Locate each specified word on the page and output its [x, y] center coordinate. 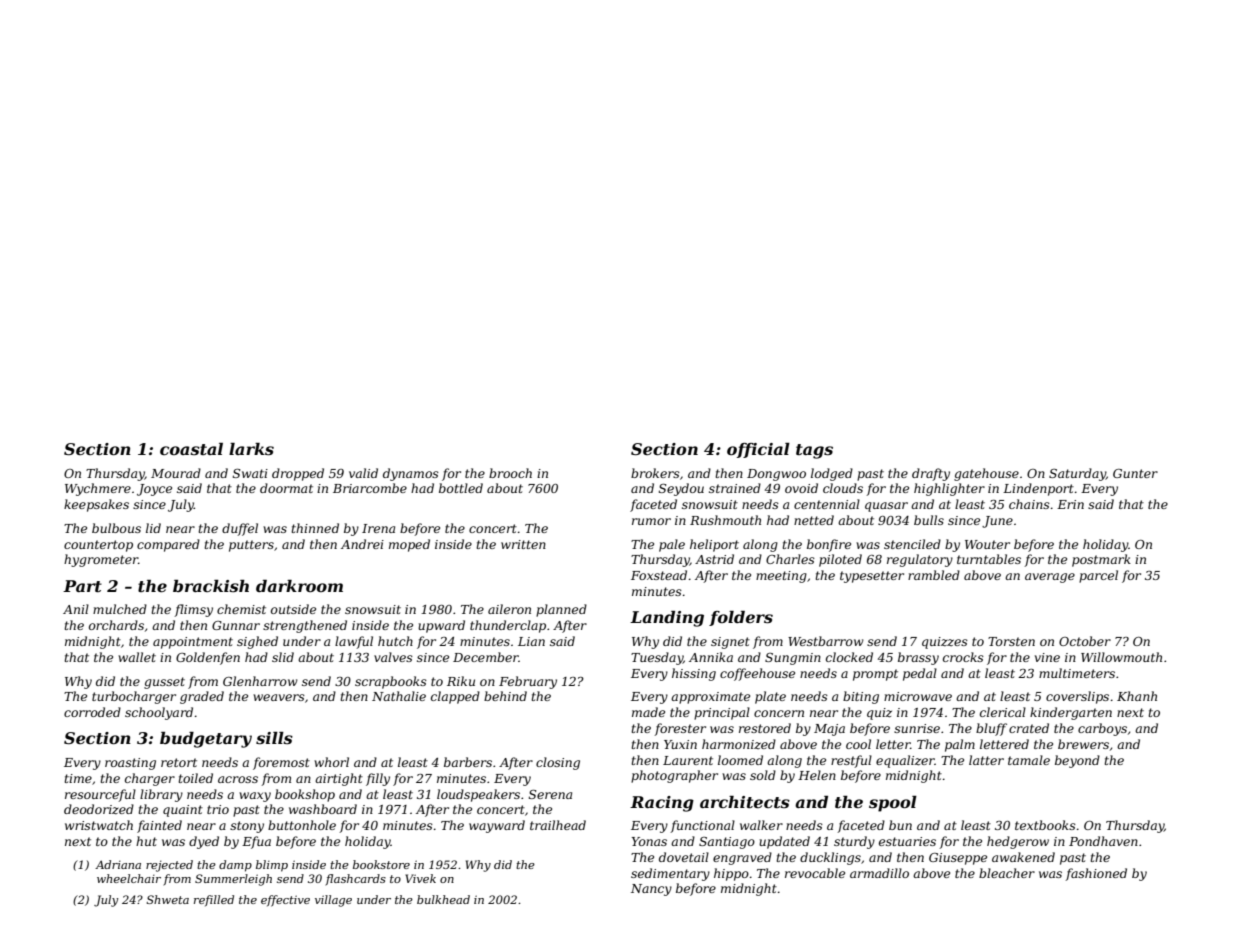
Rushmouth [725, 520]
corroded [92, 712]
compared [168, 545]
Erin [1070, 504]
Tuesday [657, 658]
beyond [1077, 761]
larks [251, 449]
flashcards [356, 879]
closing [558, 763]
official [758, 450]
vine [1047, 657]
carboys [1102, 729]
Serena [550, 794]
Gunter [1135, 473]
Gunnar [236, 625]
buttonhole [302, 825]
